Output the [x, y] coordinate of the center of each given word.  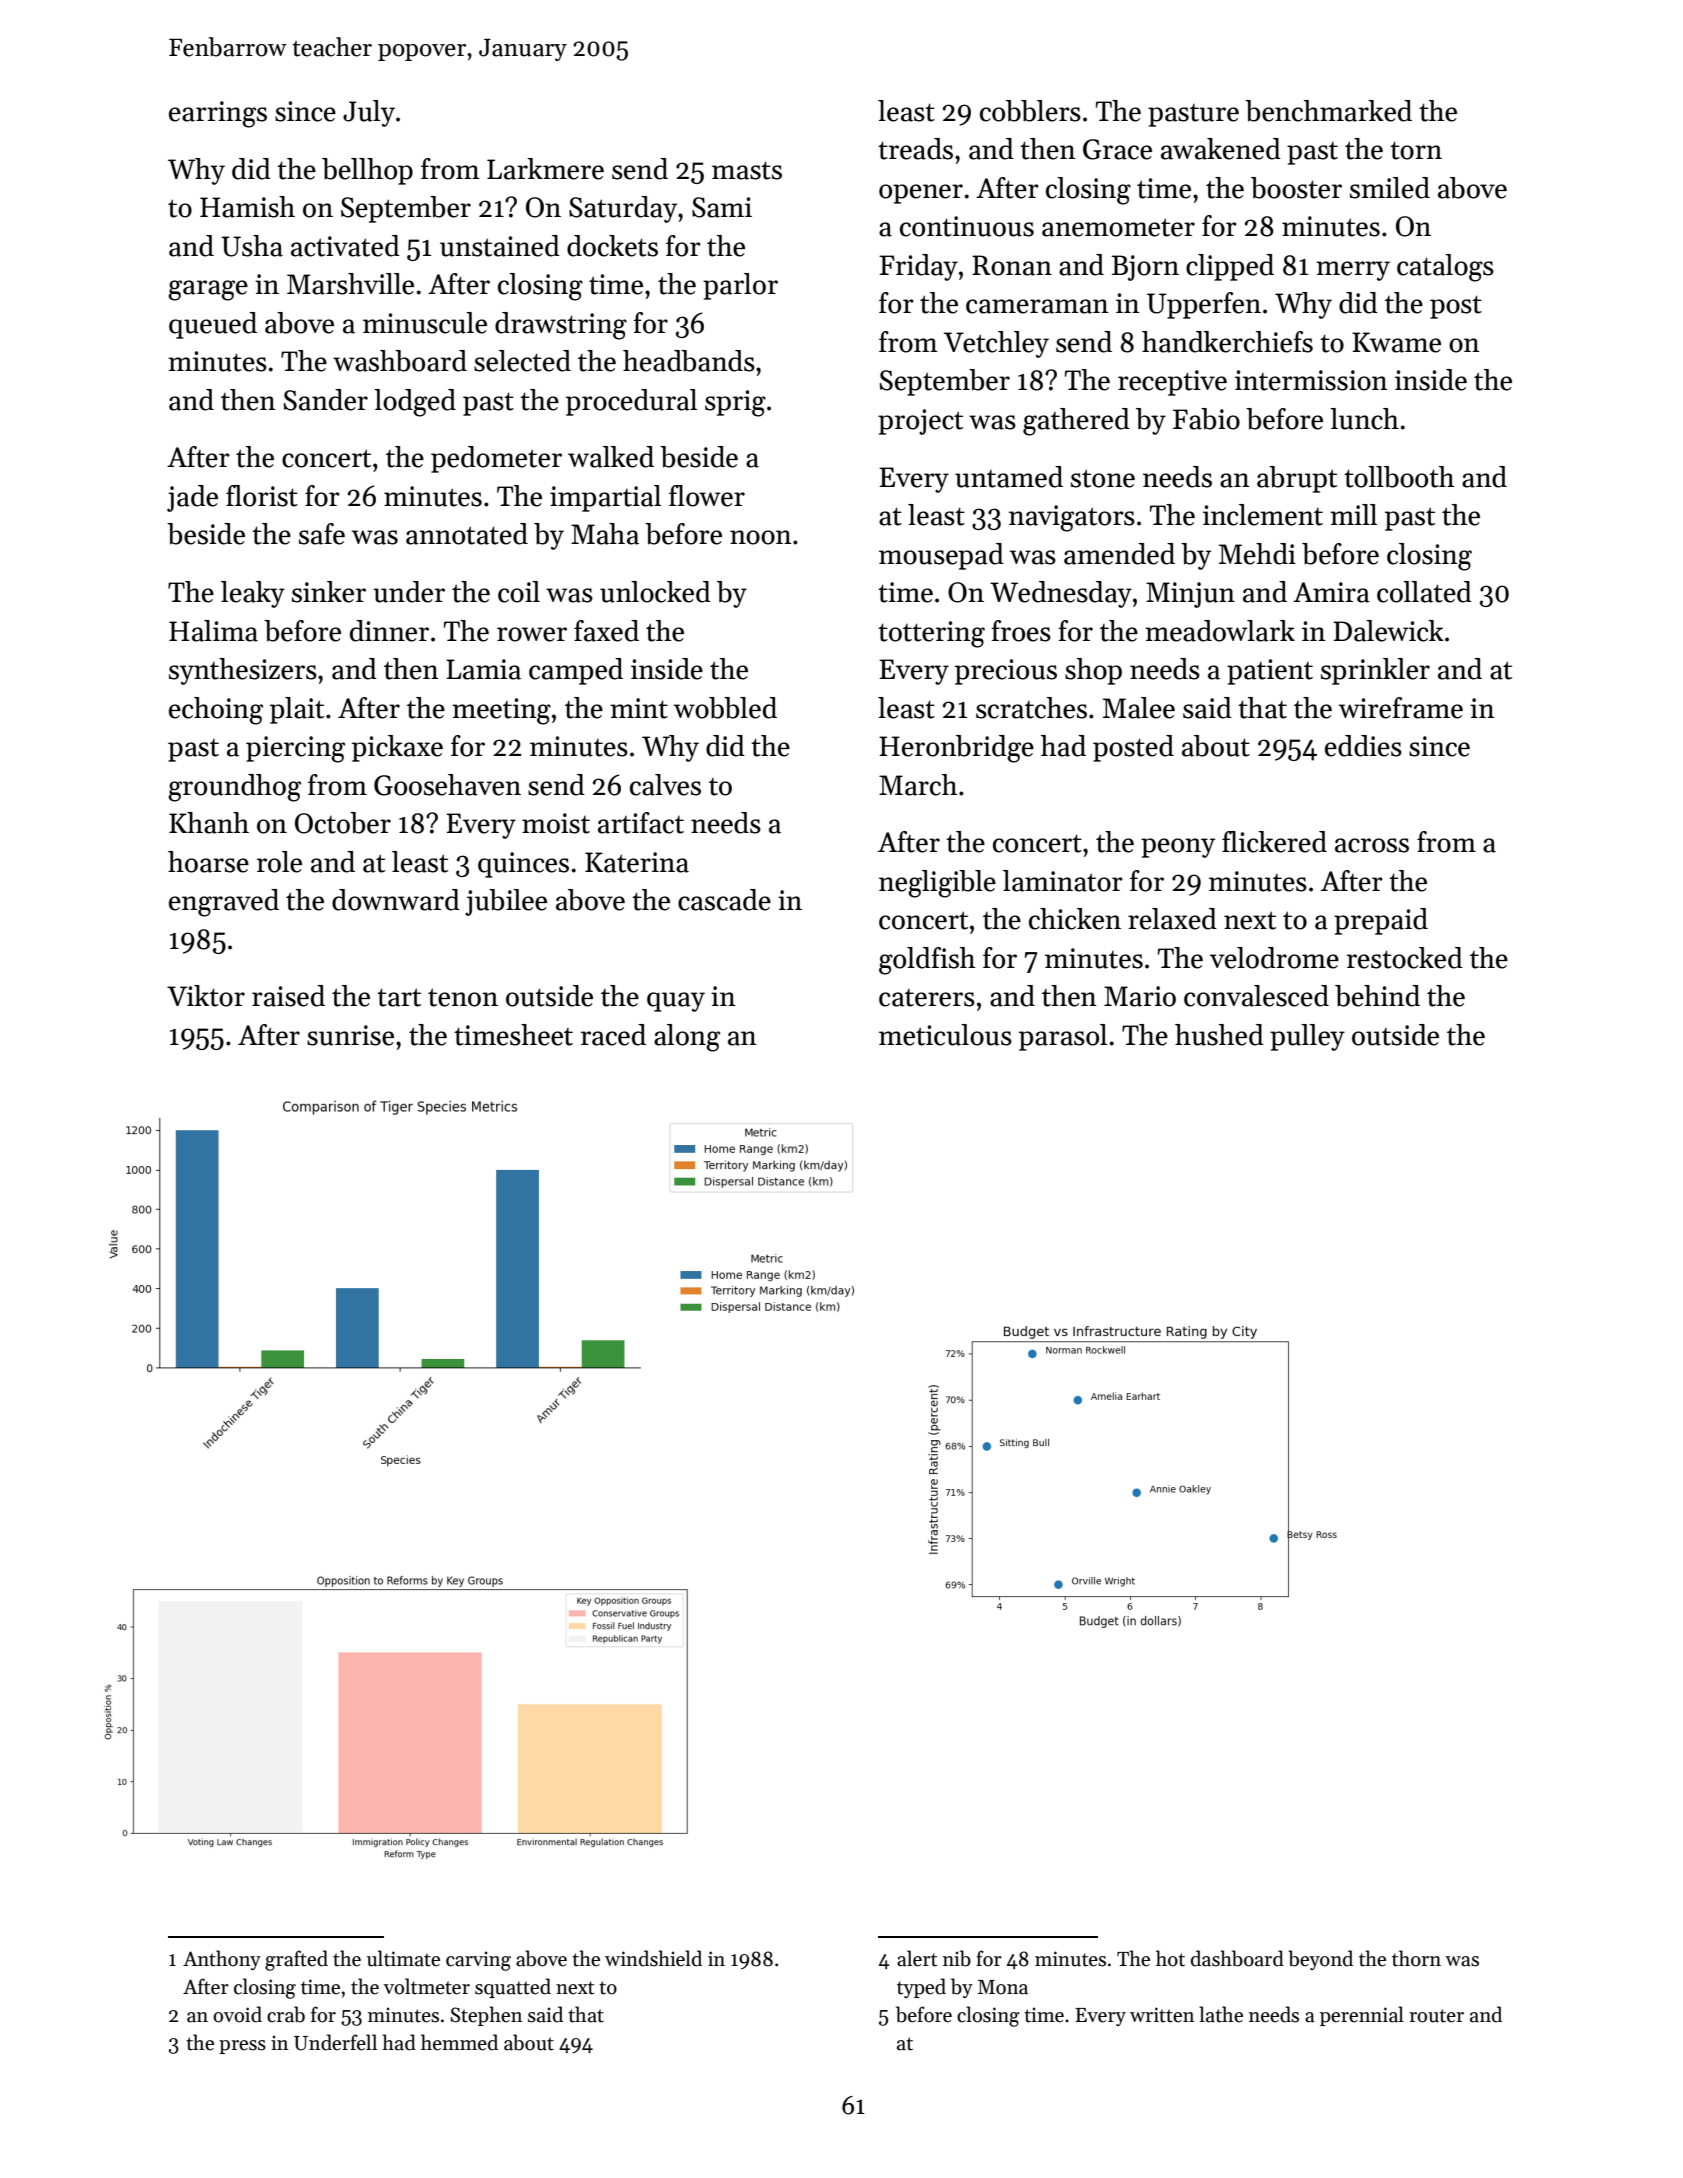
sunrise [350, 1035]
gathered [1076, 422]
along [687, 1038]
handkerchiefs [1227, 342]
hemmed [459, 2042]
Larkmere [545, 169]
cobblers [1030, 111]
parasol [1063, 1037]
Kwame [1396, 342]
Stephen [486, 2016]
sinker [329, 592]
